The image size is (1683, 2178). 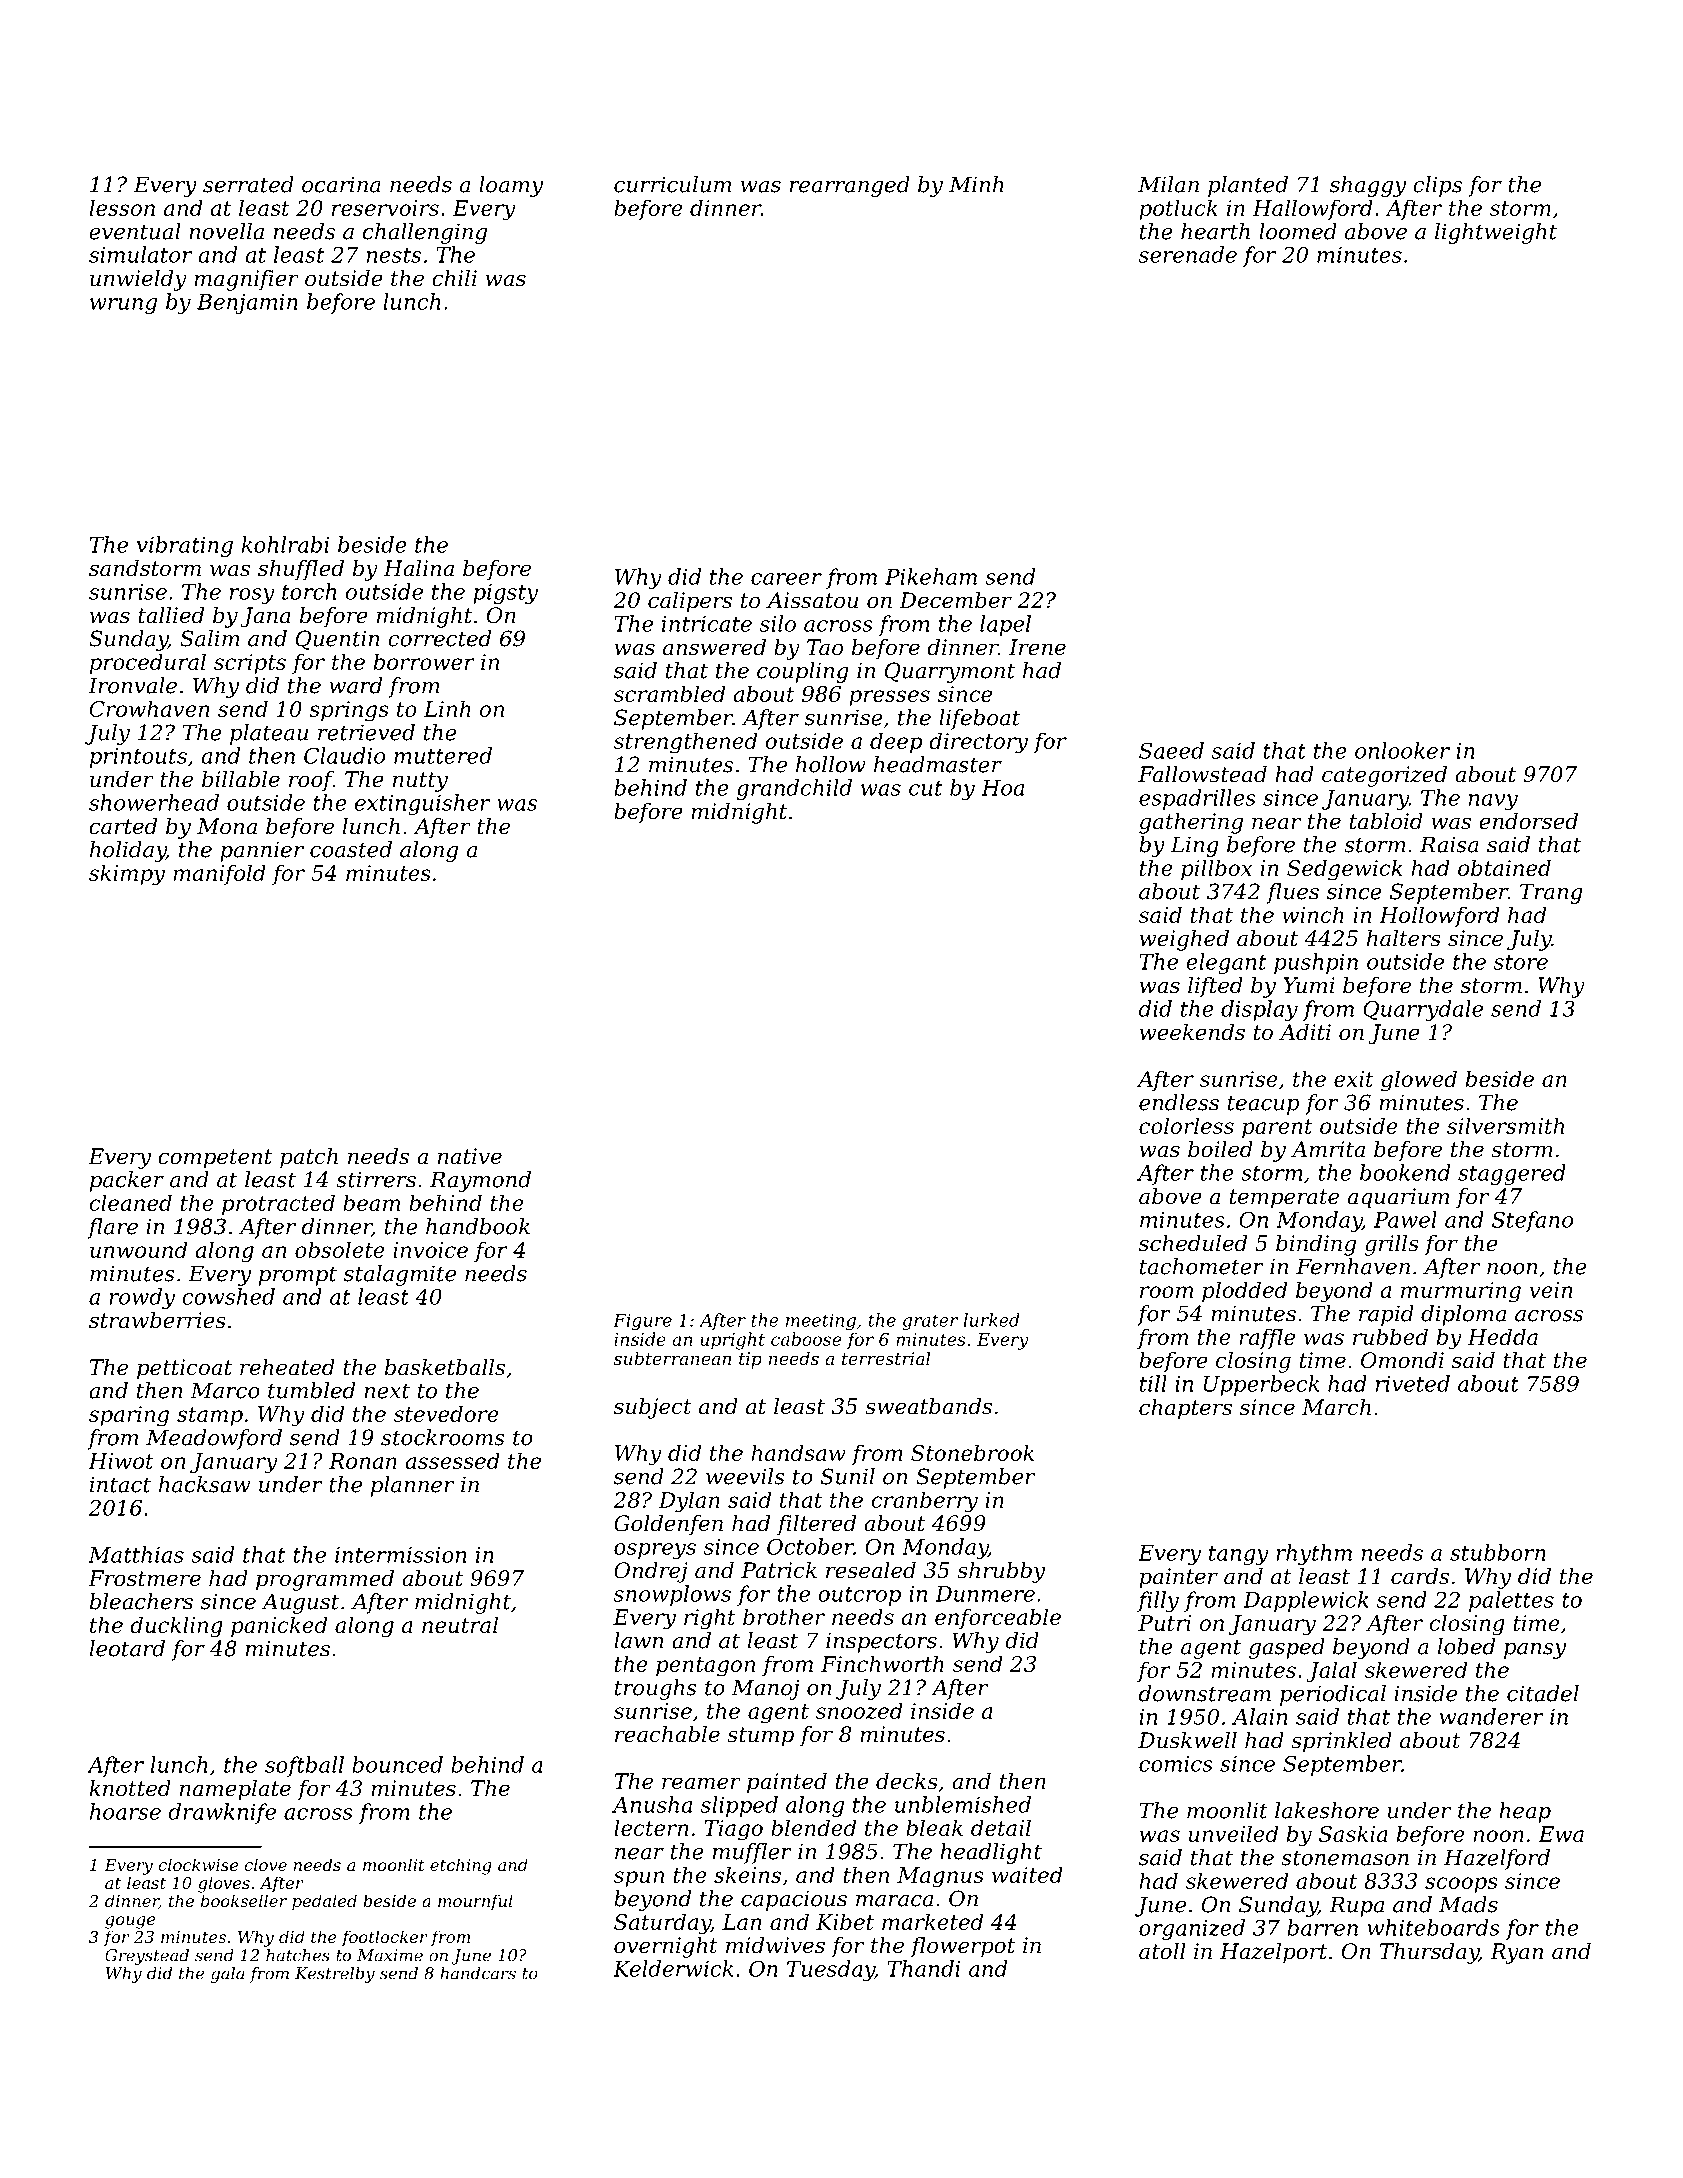 What do you see at coordinates (1420, 1576) in the screenshot?
I see `cards` at bounding box center [1420, 1576].
